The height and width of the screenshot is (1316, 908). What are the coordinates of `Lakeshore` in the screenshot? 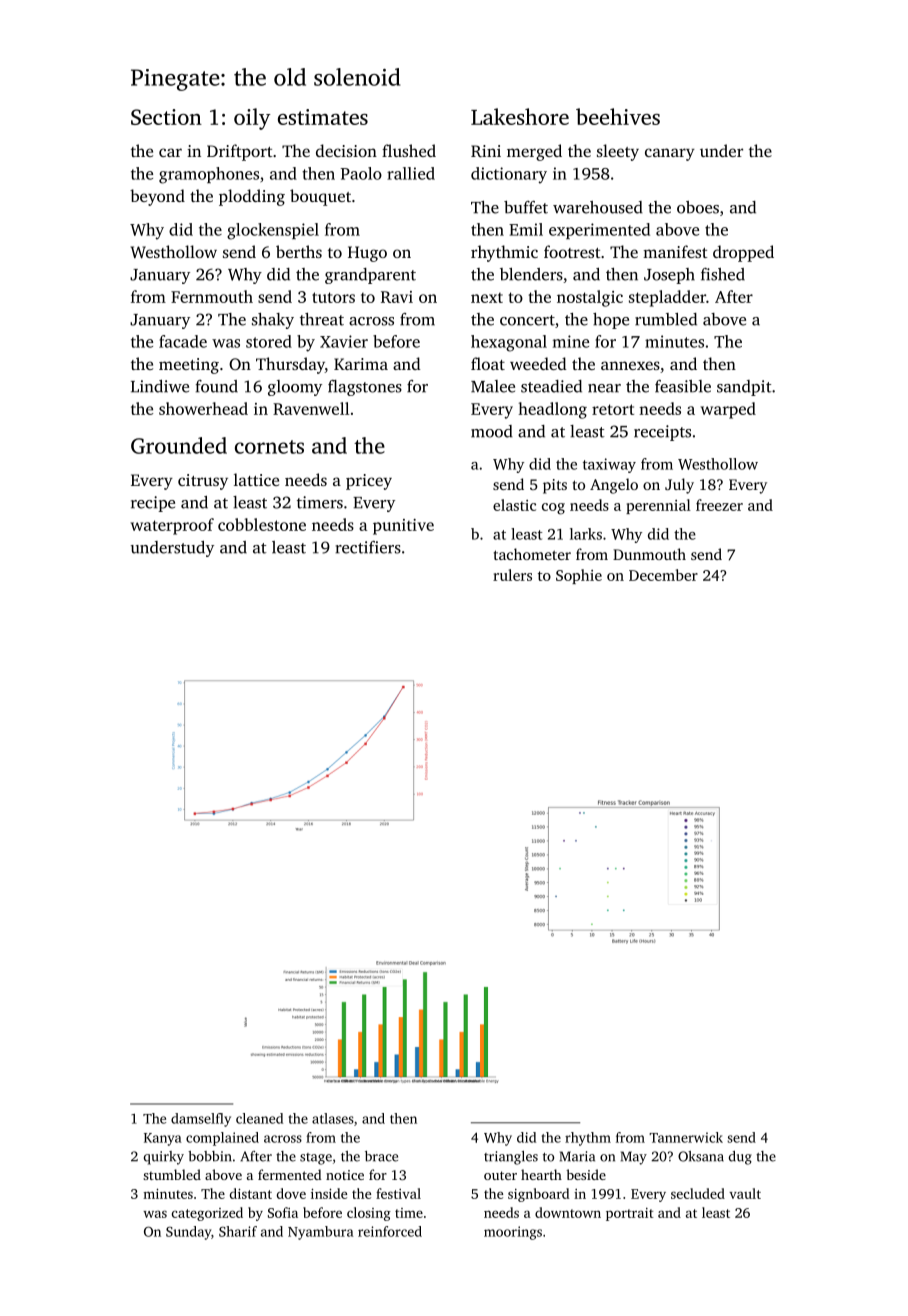 It's located at (520, 116).
